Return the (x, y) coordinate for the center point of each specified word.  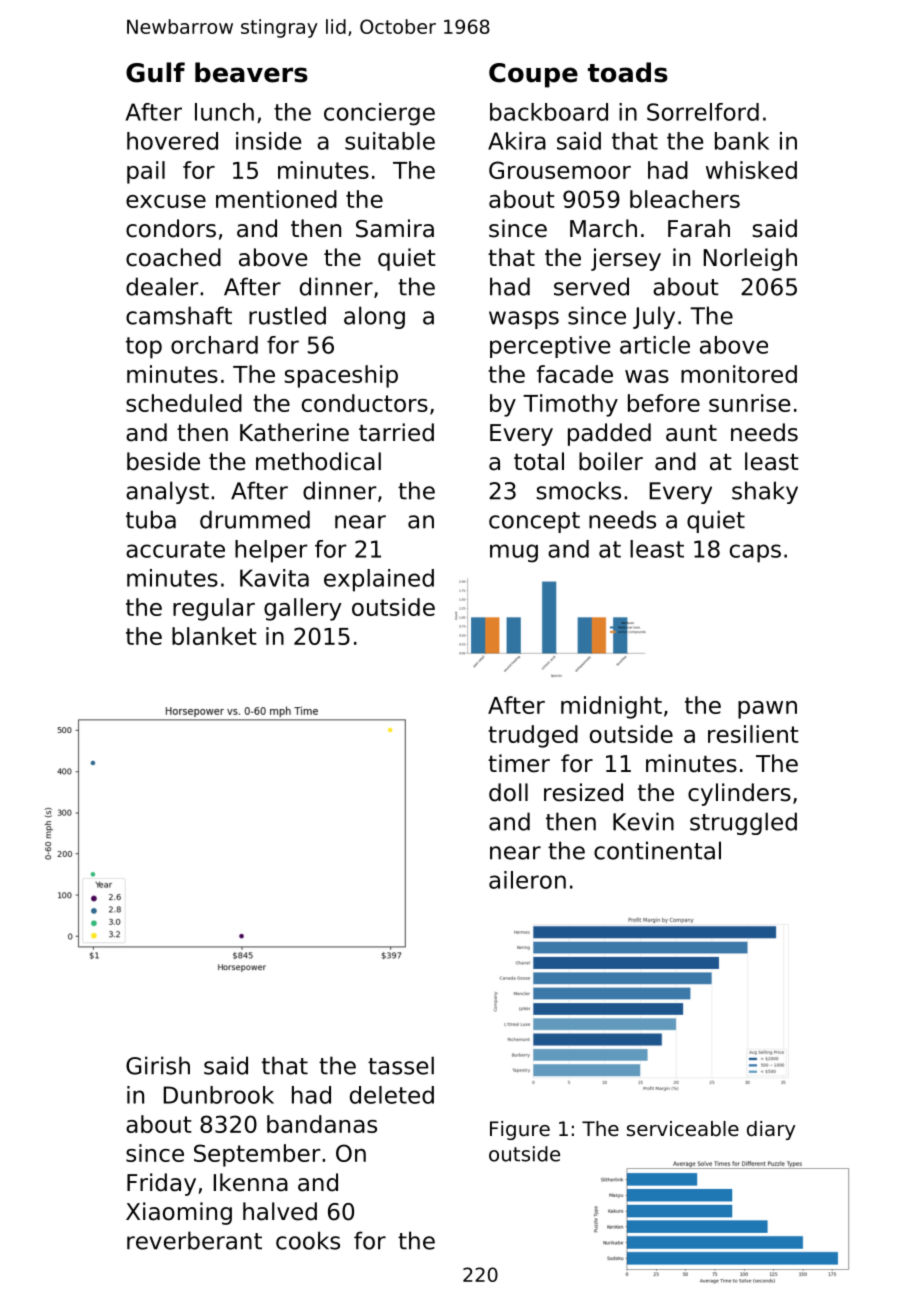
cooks (308, 1240)
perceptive (550, 347)
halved (280, 1211)
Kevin (643, 821)
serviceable (683, 1129)
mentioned (276, 199)
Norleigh (750, 259)
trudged (533, 736)
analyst (167, 492)
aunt (691, 433)
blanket (214, 636)
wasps (524, 320)
